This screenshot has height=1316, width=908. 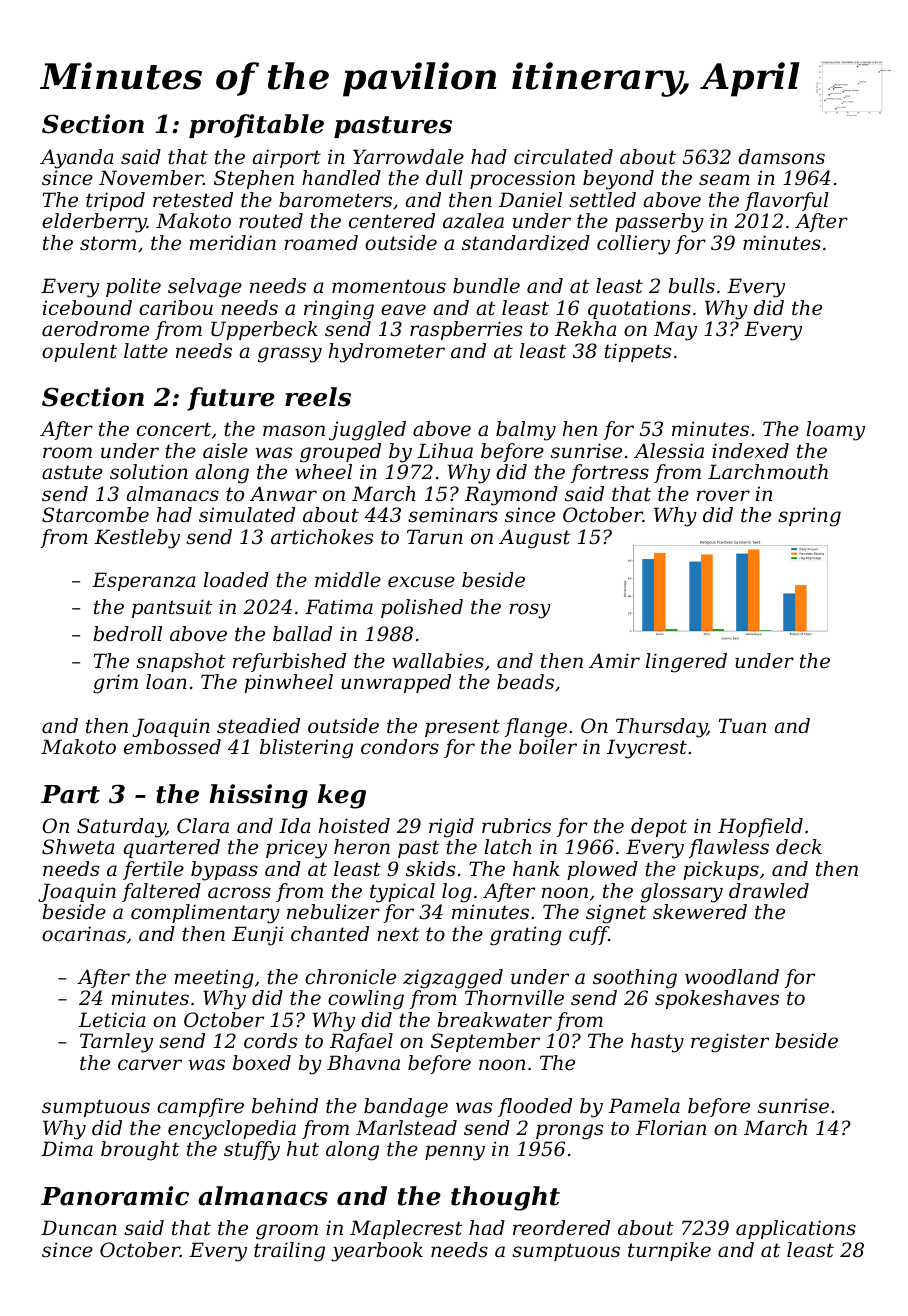 I want to click on indexed, so click(x=750, y=451).
